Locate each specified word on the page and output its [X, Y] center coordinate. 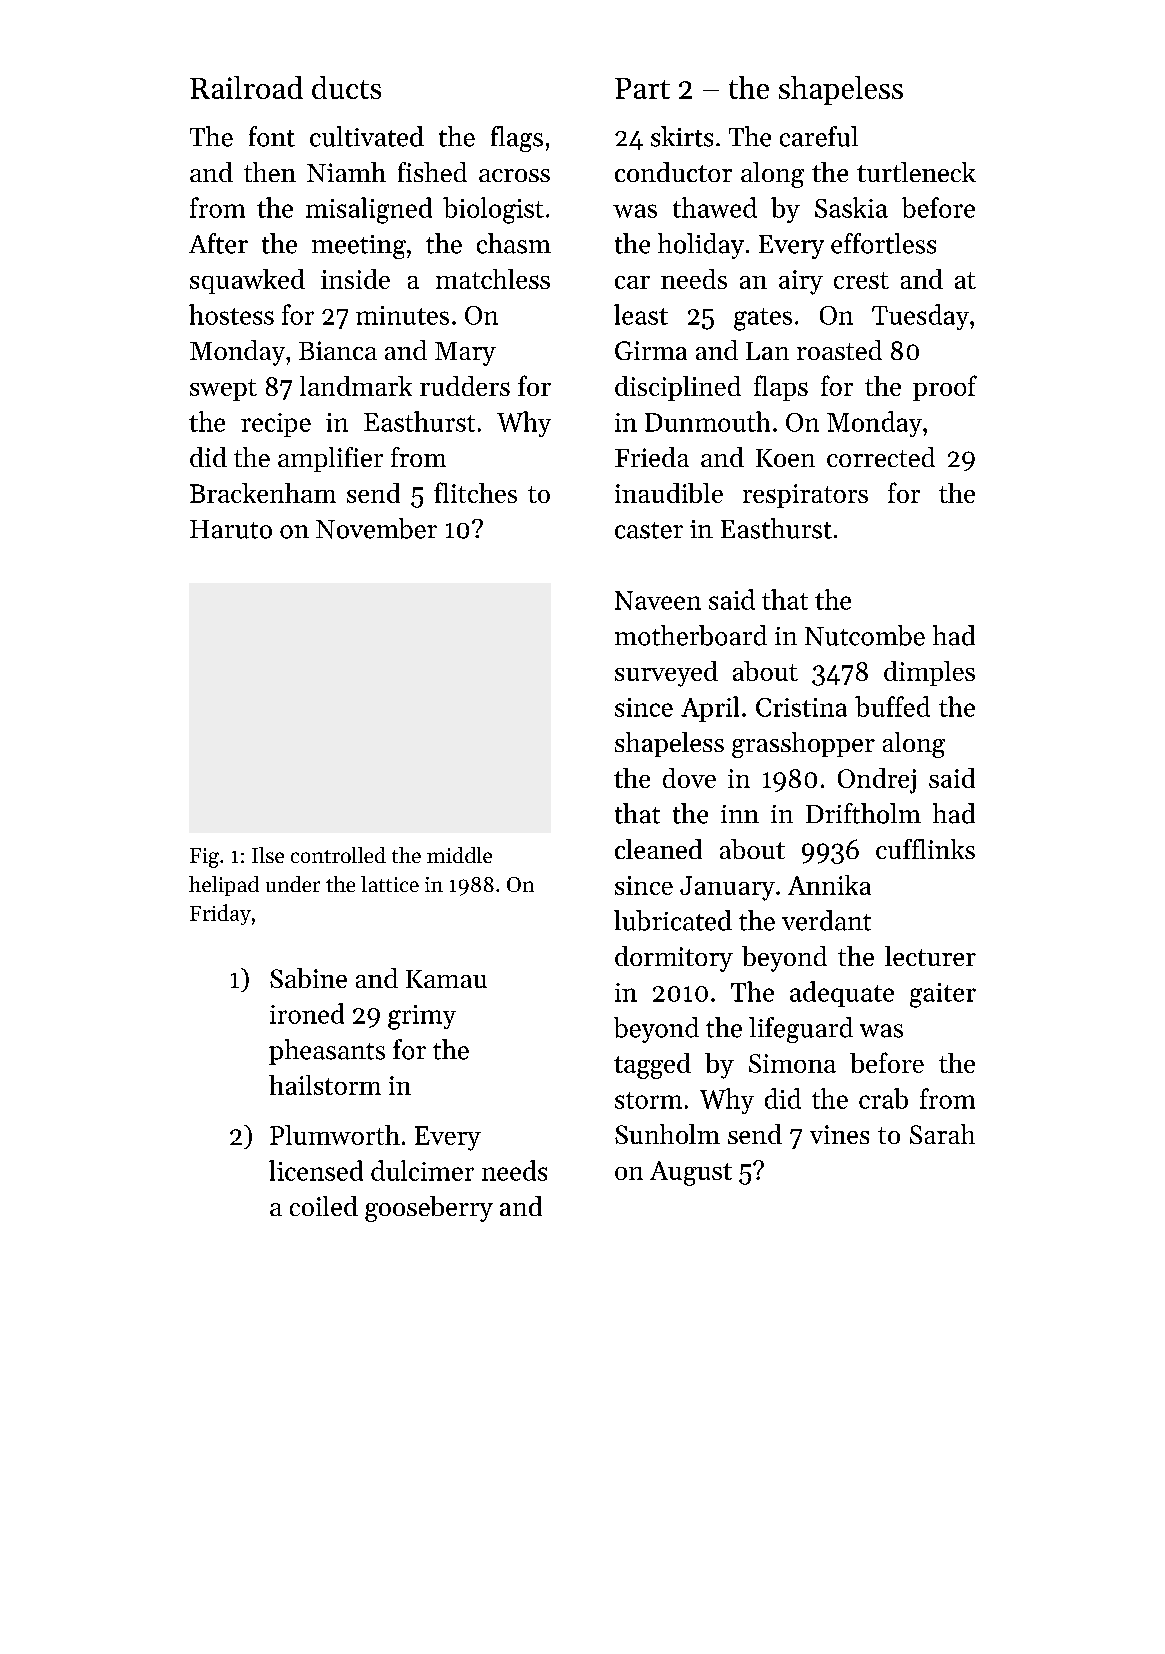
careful [819, 136]
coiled [324, 1206]
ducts [346, 87]
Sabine [308, 978]
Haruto [231, 529]
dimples [929, 673]
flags [517, 139]
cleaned [658, 849]
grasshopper [803, 745]
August [691, 1173]
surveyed [666, 674]
